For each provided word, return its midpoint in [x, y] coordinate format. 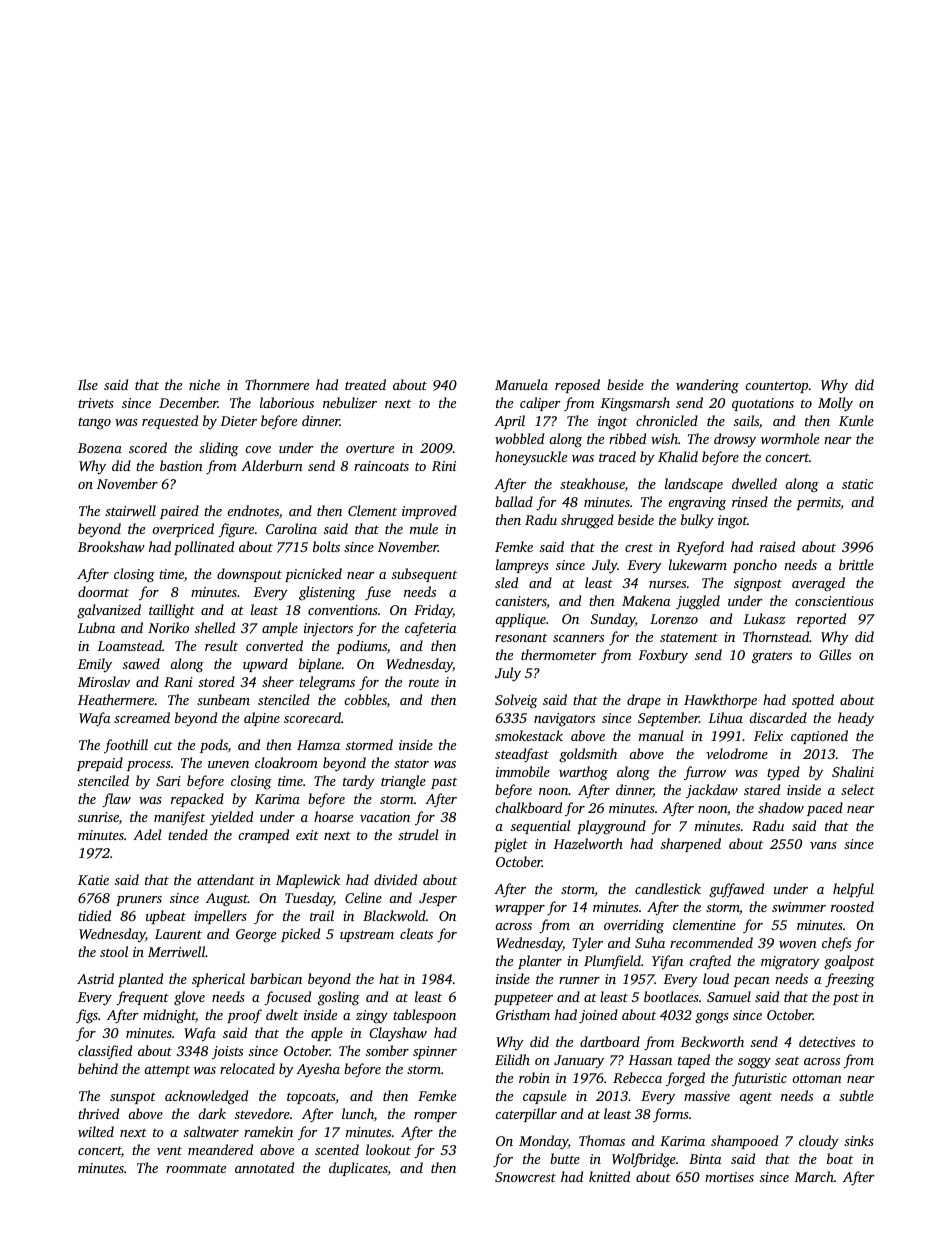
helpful [853, 890]
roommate [196, 1169]
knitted [609, 1176]
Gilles [835, 654]
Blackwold [394, 915]
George [256, 936]
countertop [776, 387]
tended [188, 834]
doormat [103, 591]
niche [204, 384]
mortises [729, 1177]
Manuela [521, 384]
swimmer [799, 907]
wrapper [520, 910]
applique [520, 620]
